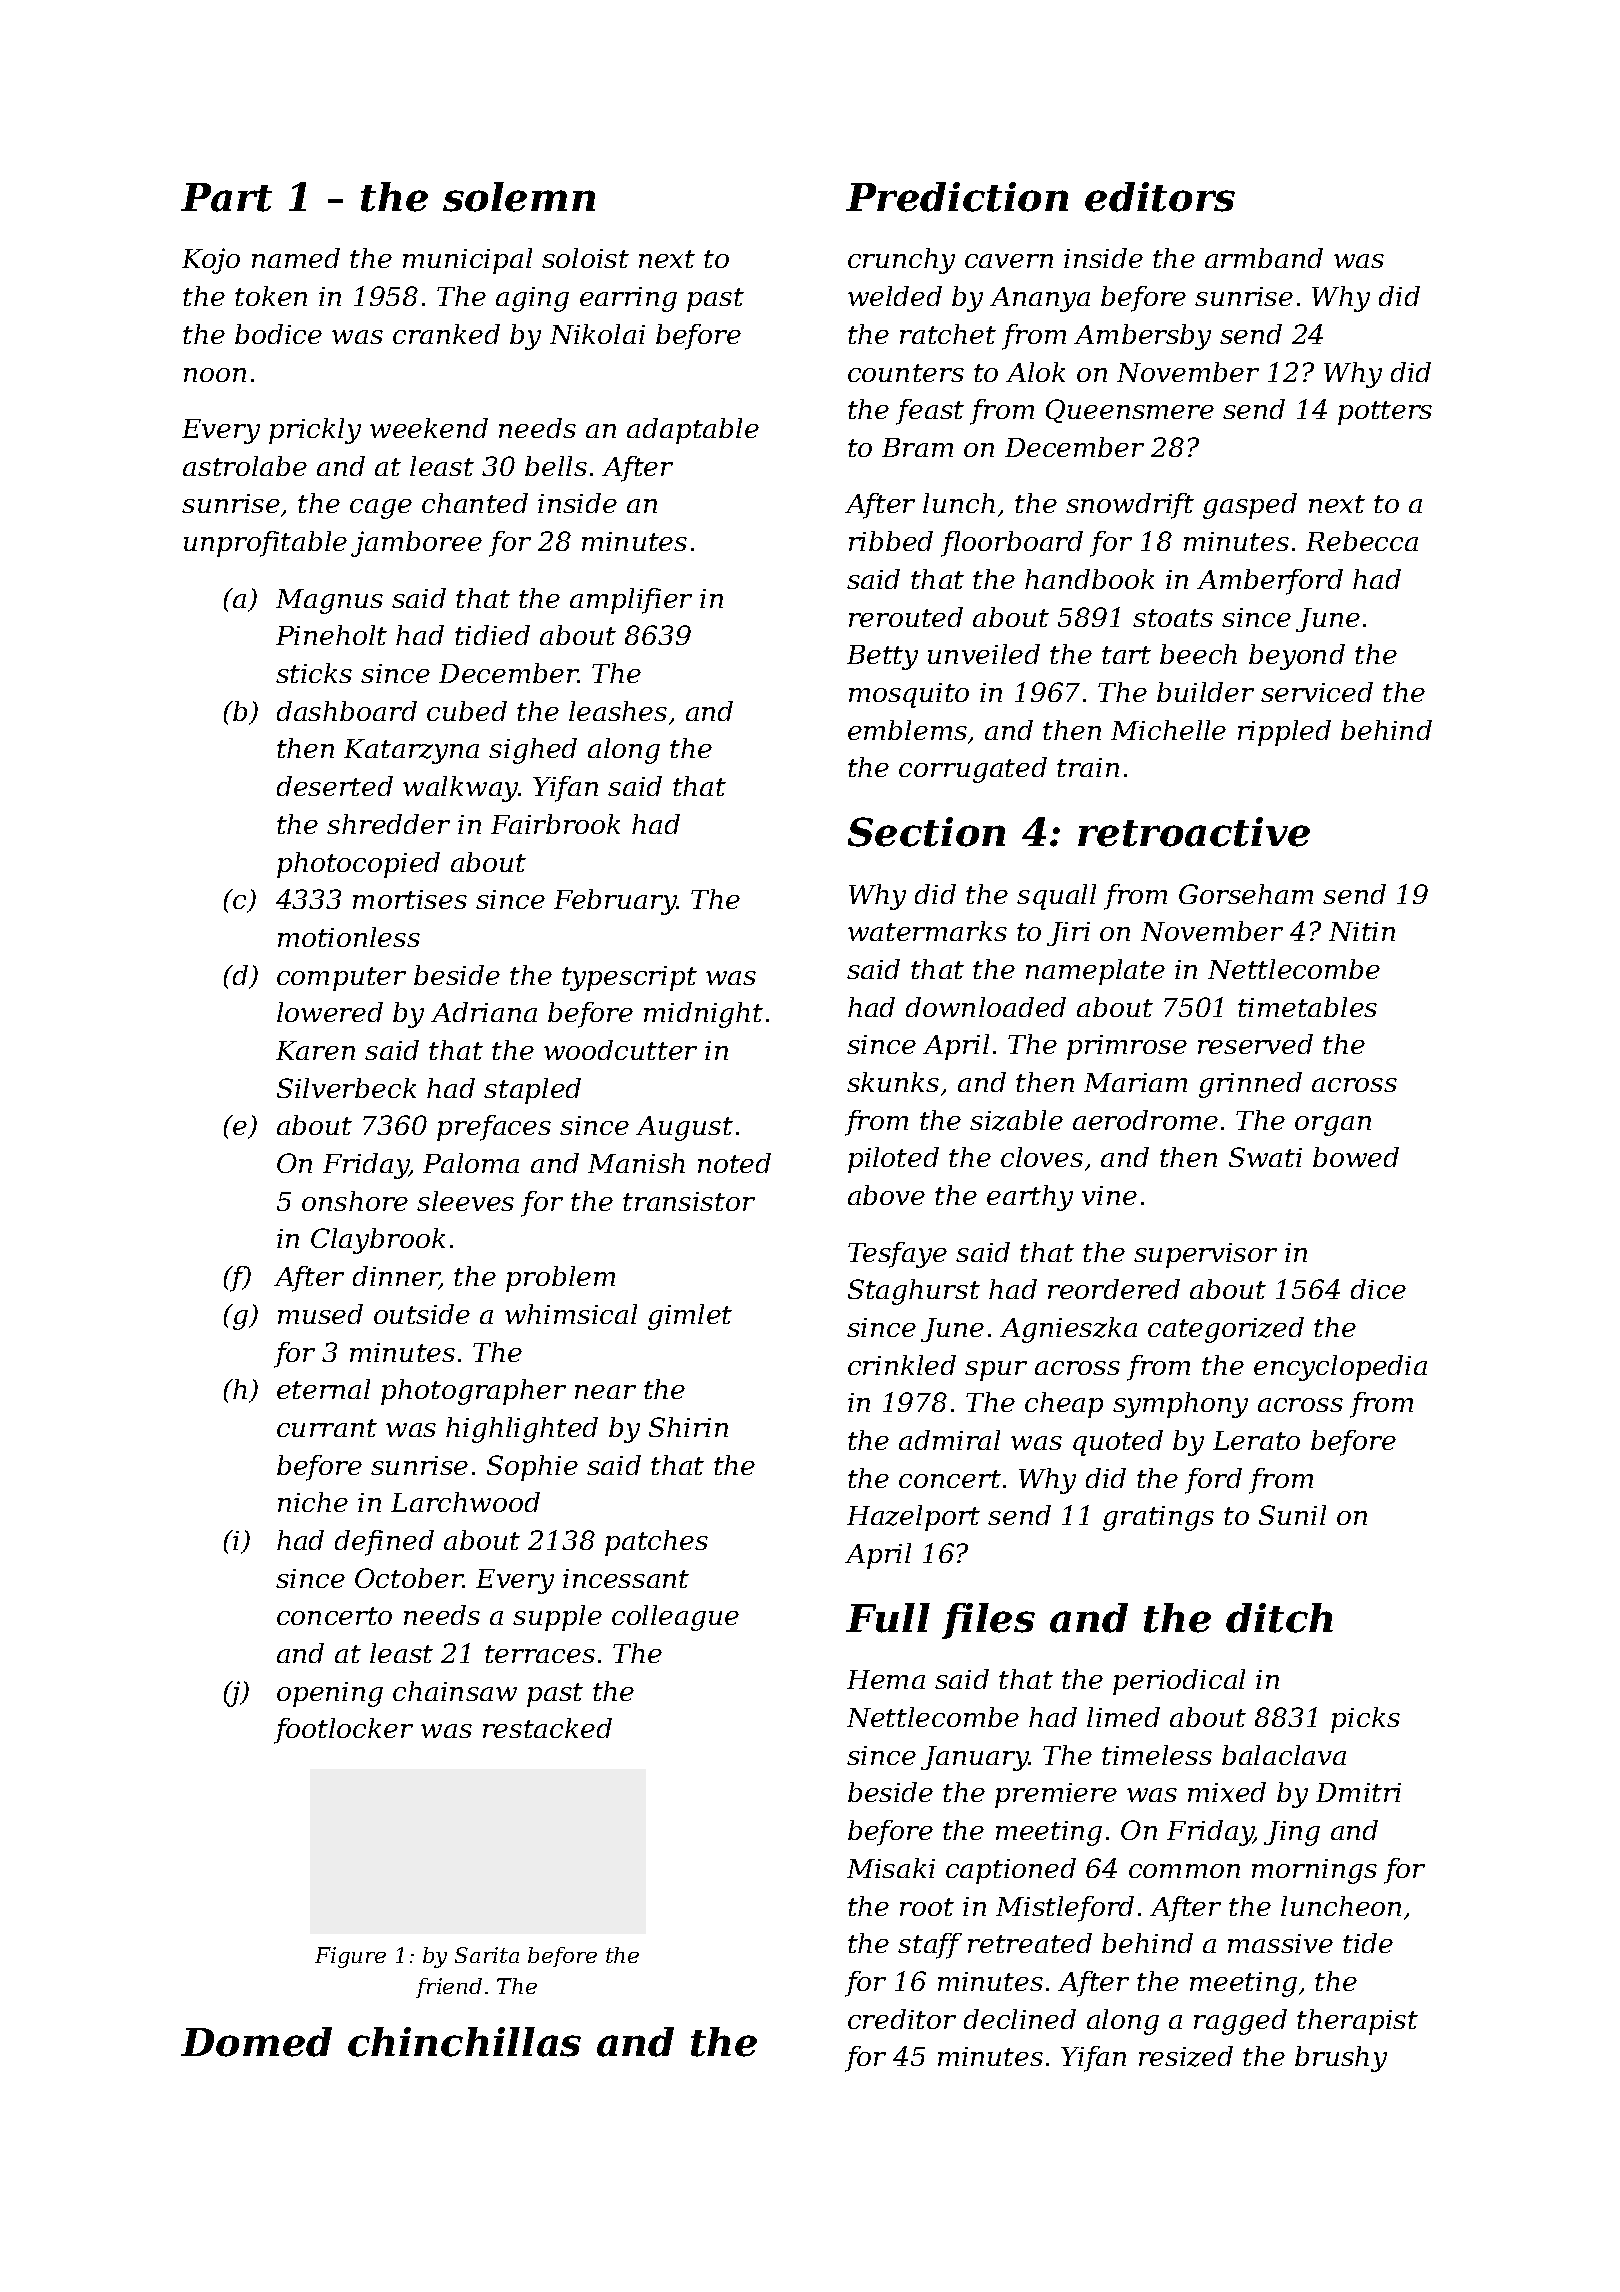 The image size is (1620, 2292). Describe the element at coordinates (519, 197) in the document. I see `solemn` at that location.
